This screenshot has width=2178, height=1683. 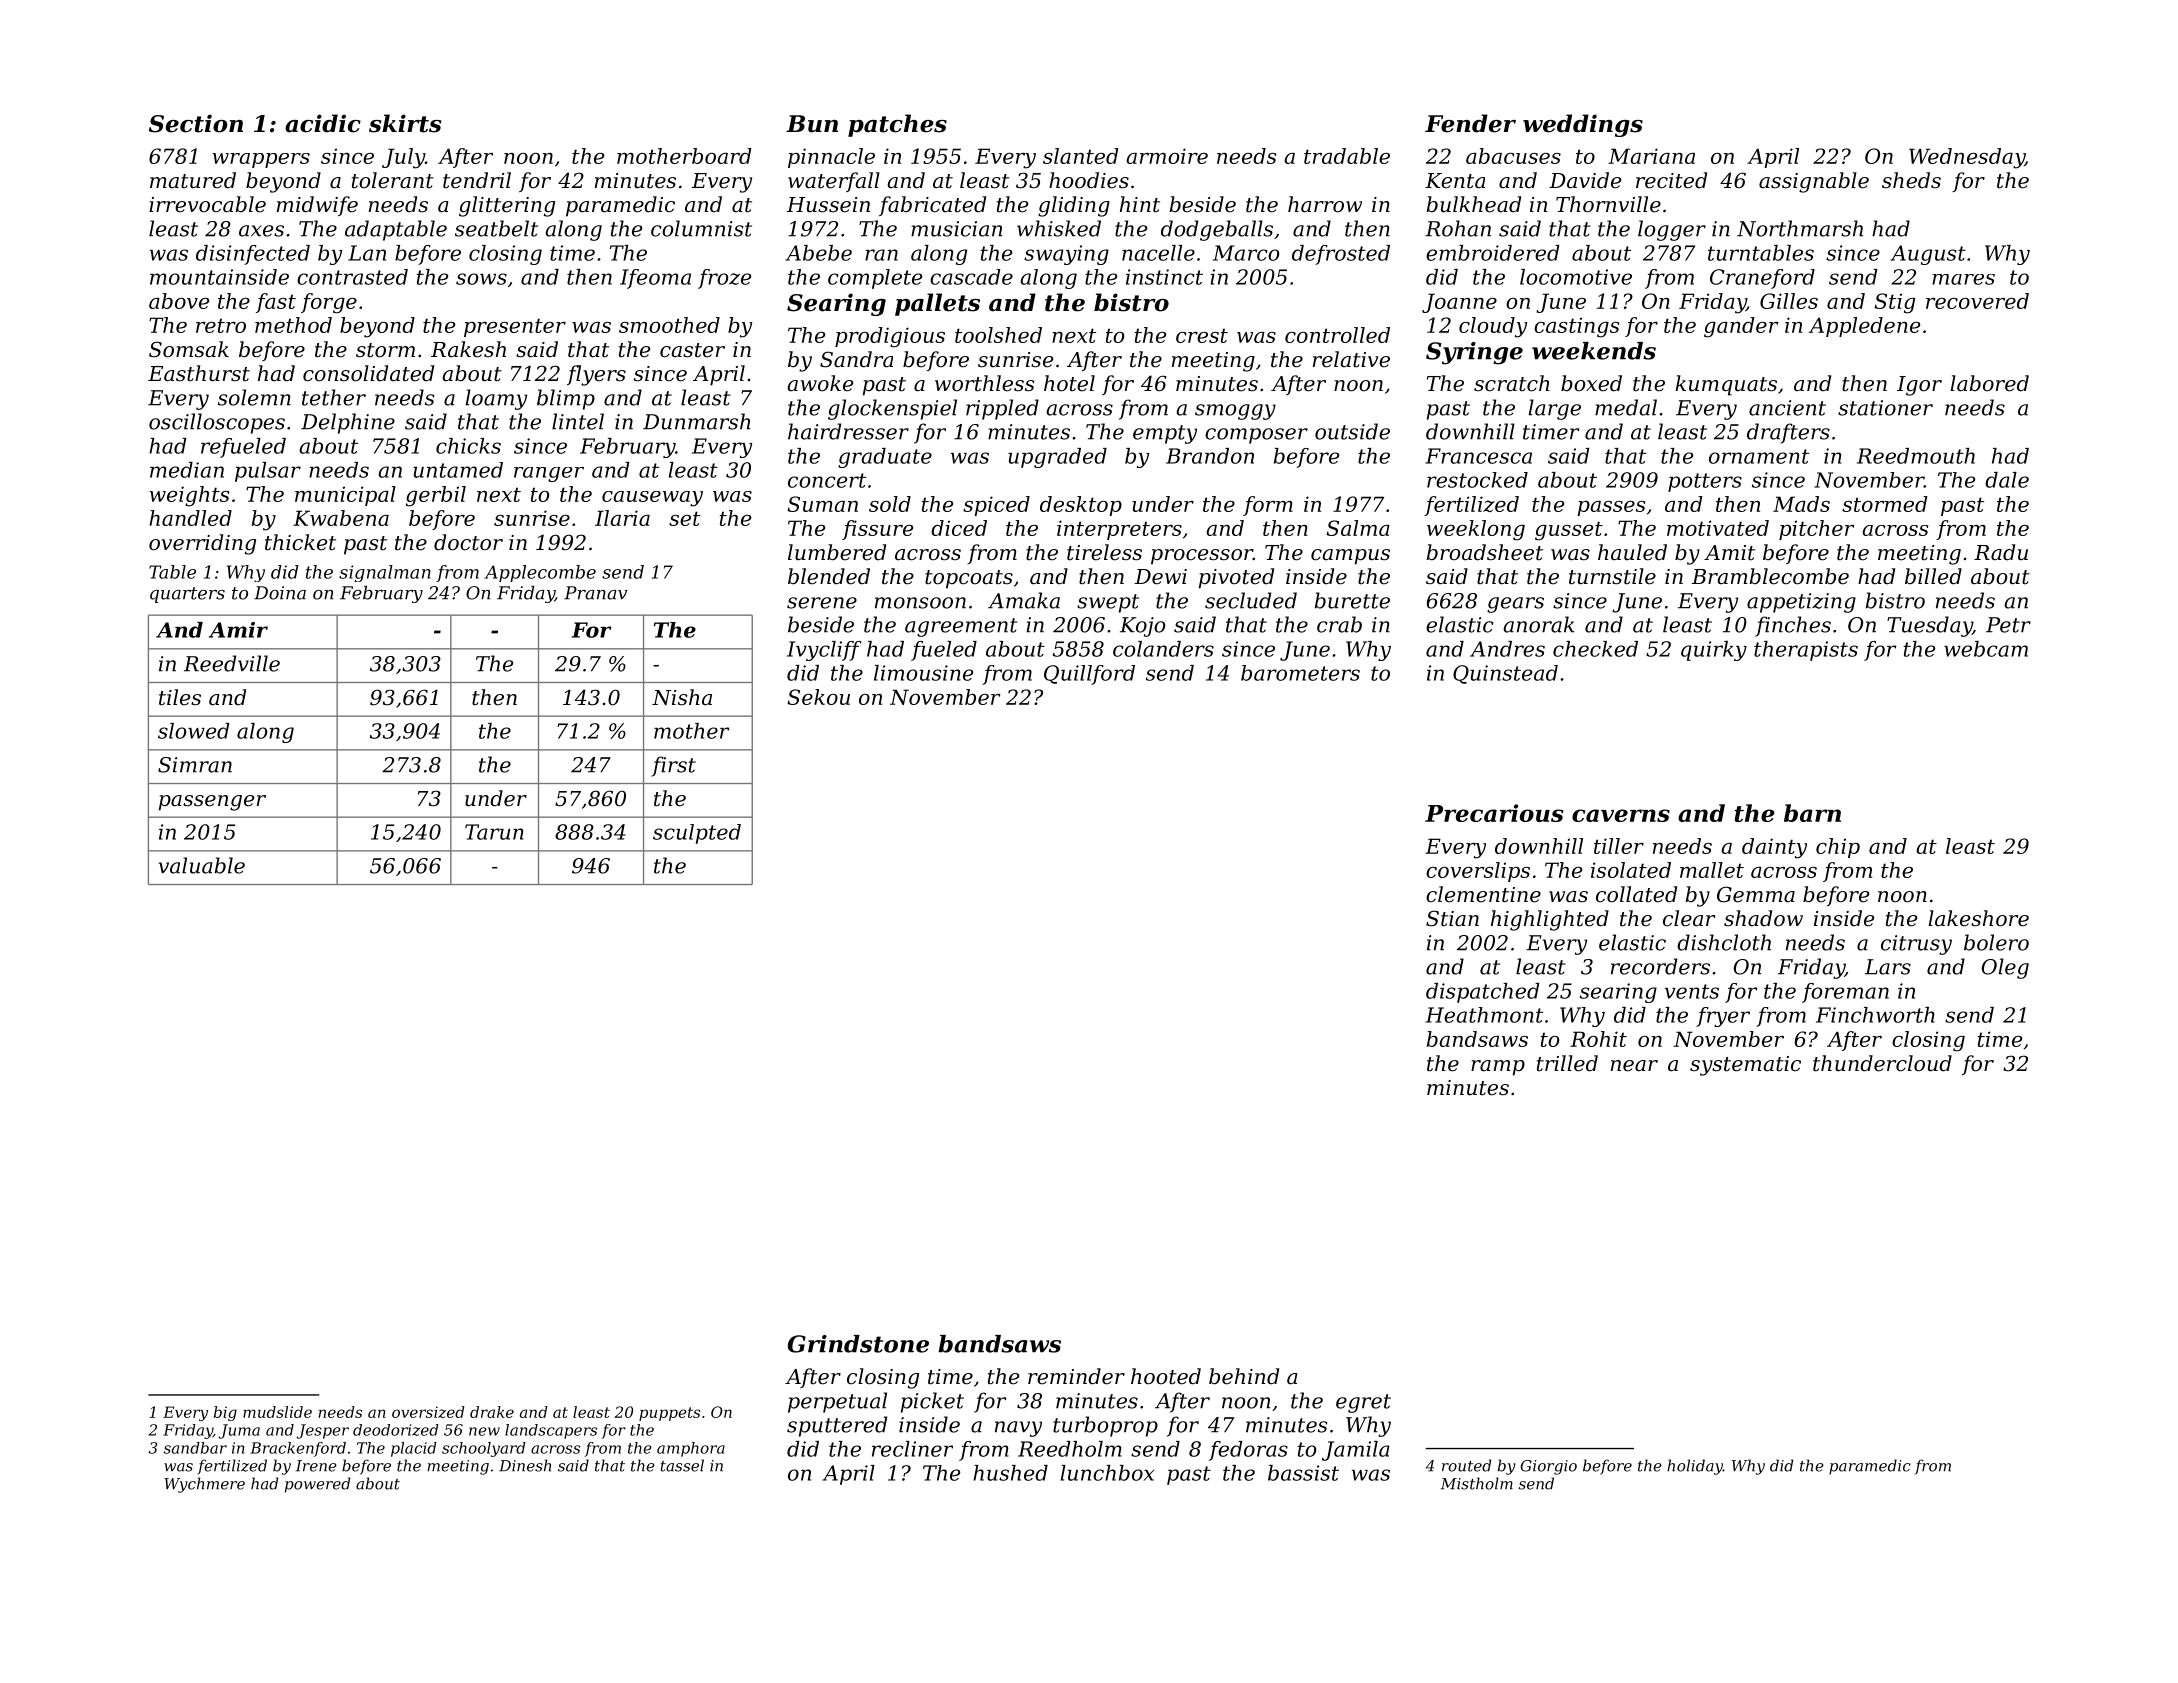 What do you see at coordinates (1875, 1015) in the screenshot?
I see `Finchworth` at bounding box center [1875, 1015].
